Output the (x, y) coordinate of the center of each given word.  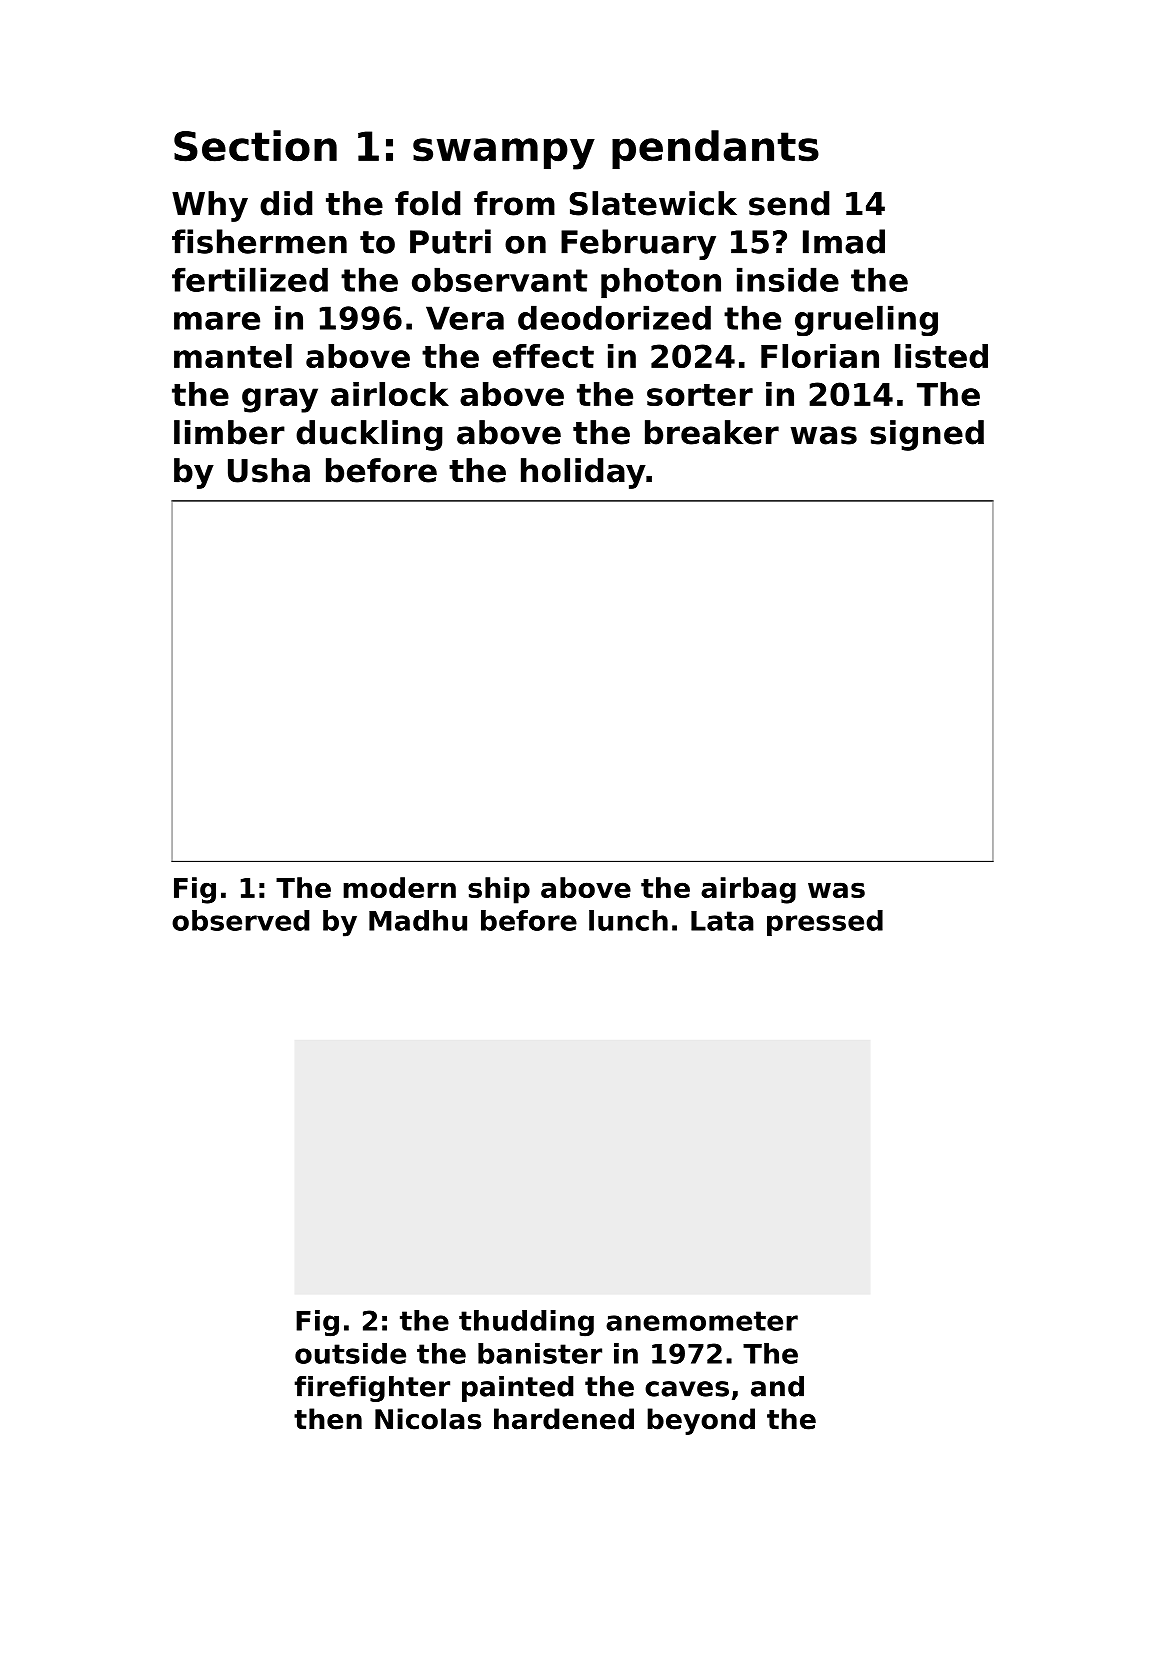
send (789, 203)
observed (240, 920)
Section (255, 146)
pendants (715, 149)
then (328, 1419)
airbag (748, 890)
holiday (583, 473)
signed (927, 435)
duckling (369, 435)
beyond (701, 1421)
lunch (628, 920)
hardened (564, 1419)
